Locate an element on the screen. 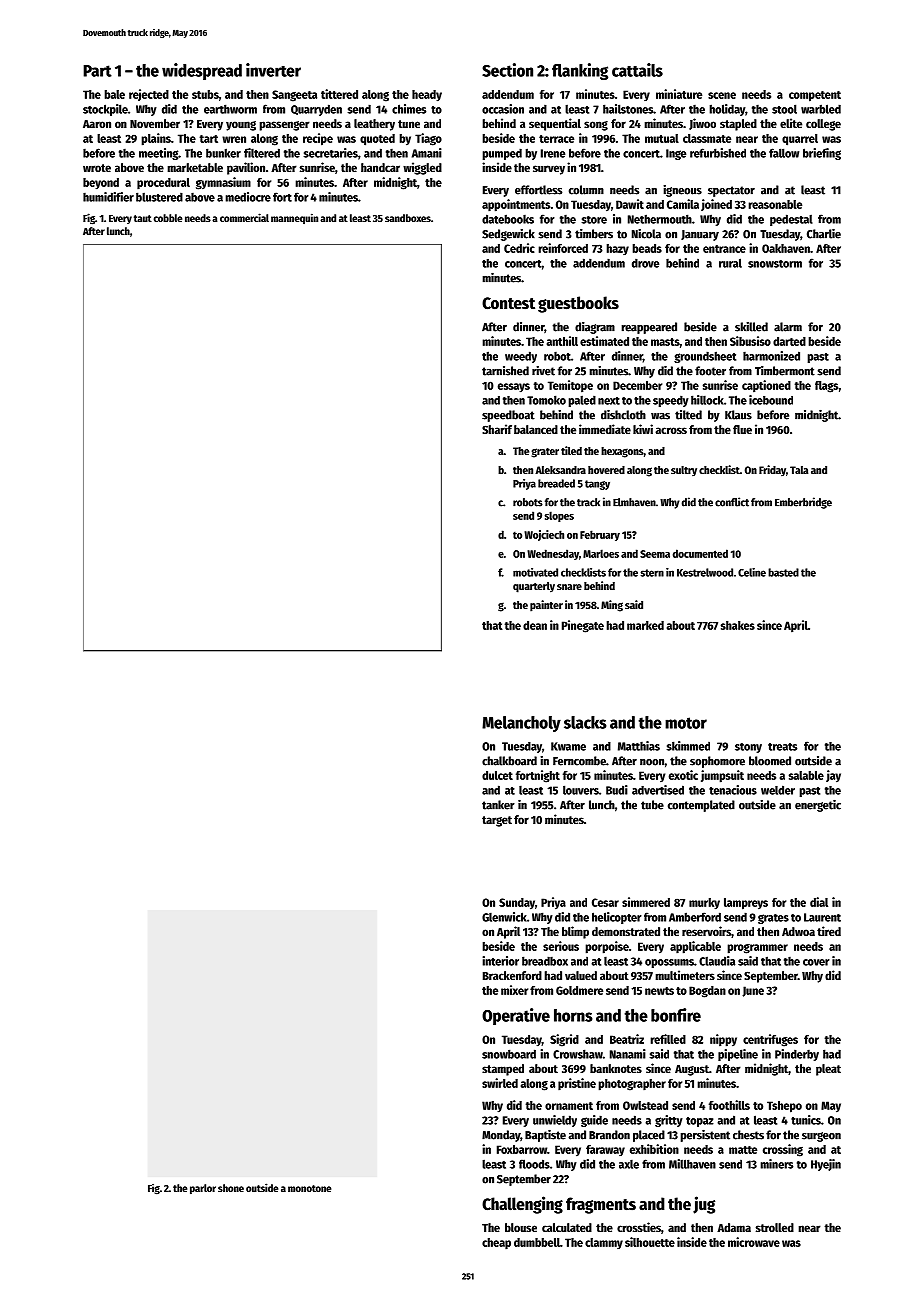 The height and width of the screenshot is (1308, 924). interior is located at coordinates (500, 961).
